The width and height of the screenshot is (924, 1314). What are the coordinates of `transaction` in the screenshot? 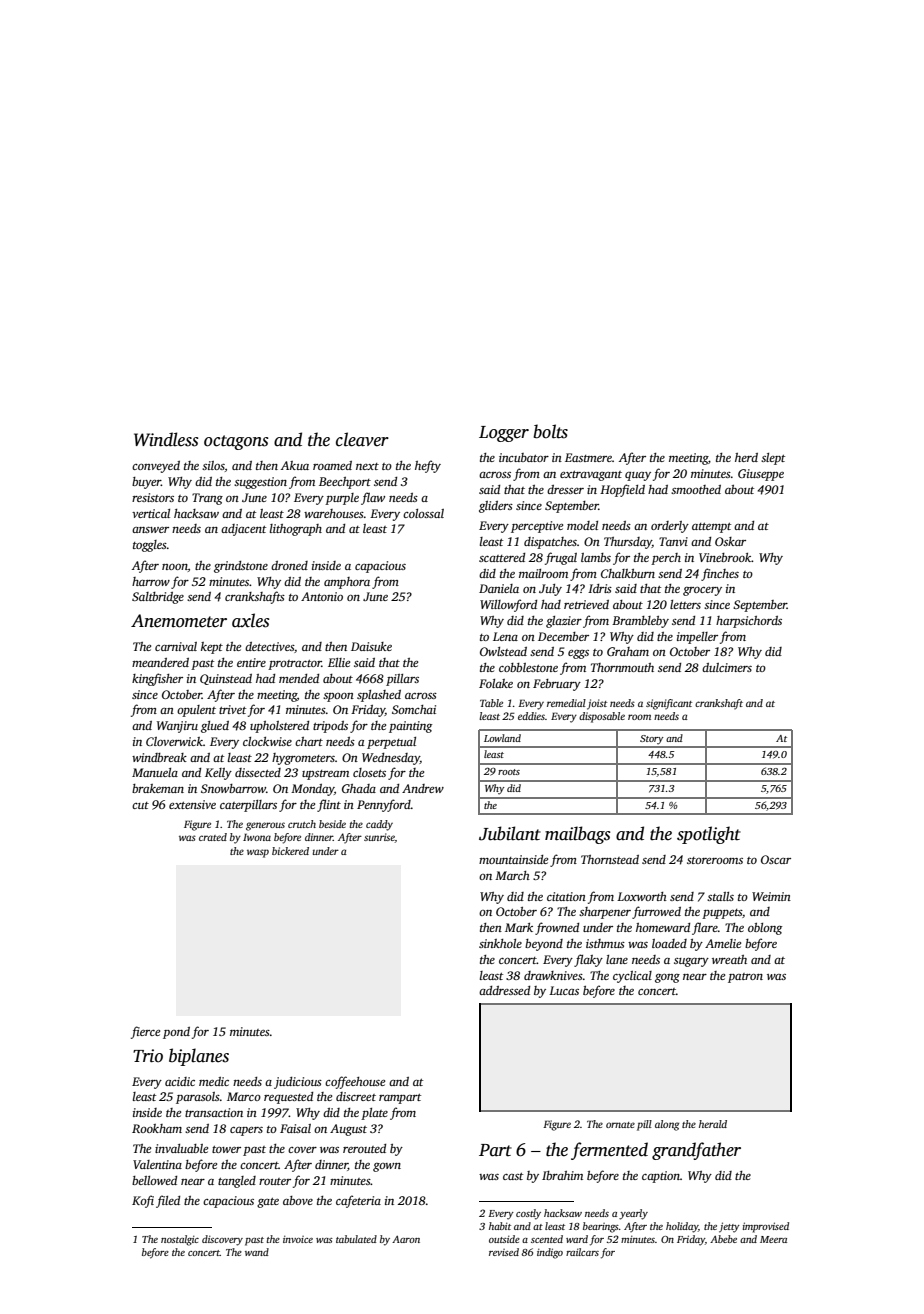 It's located at (214, 1112).
